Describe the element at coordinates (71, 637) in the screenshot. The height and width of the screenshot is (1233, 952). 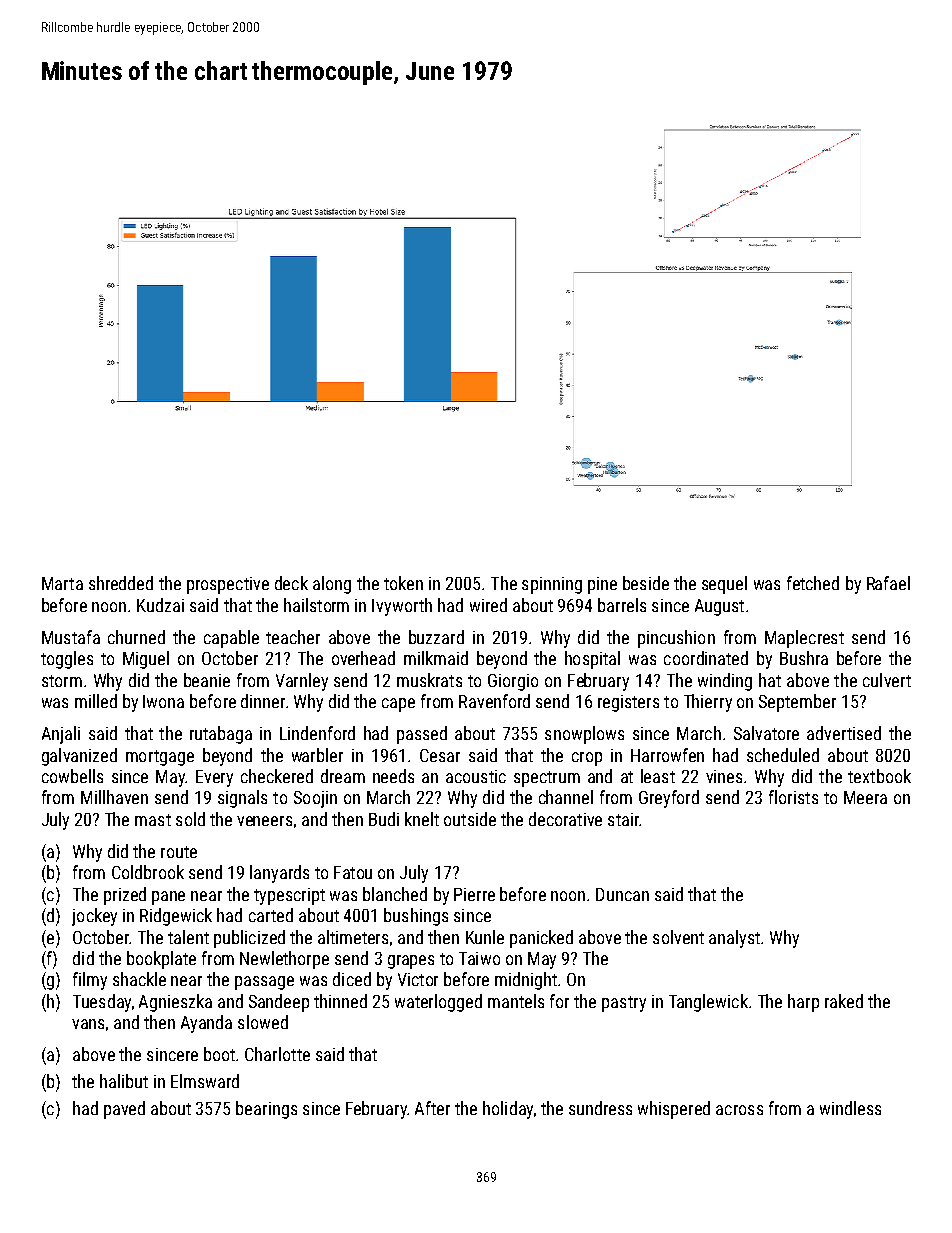
I see `Mustafa` at that location.
